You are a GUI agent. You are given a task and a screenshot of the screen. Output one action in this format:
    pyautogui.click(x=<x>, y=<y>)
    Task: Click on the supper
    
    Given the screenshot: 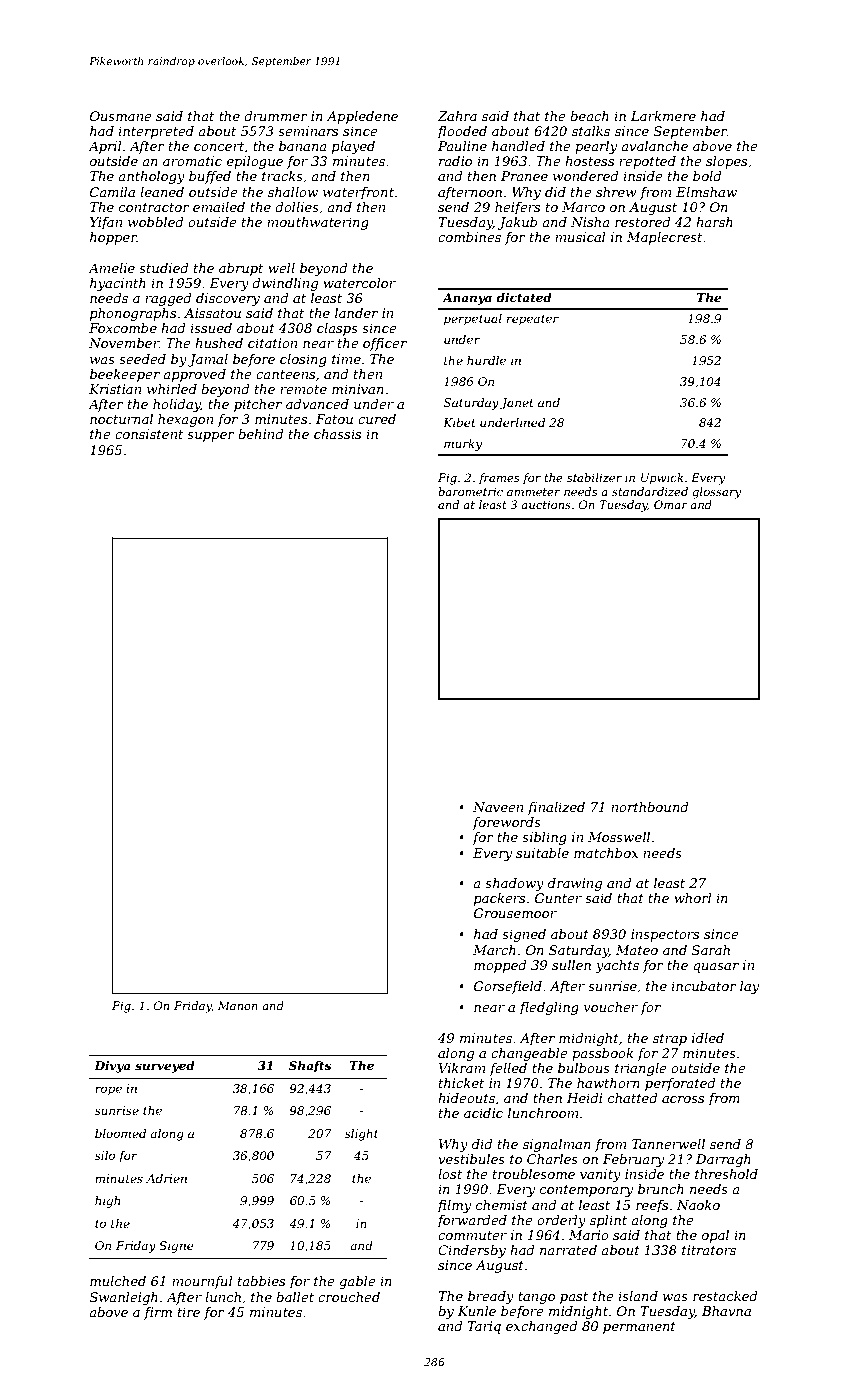 What is the action you would take?
    pyautogui.click(x=211, y=437)
